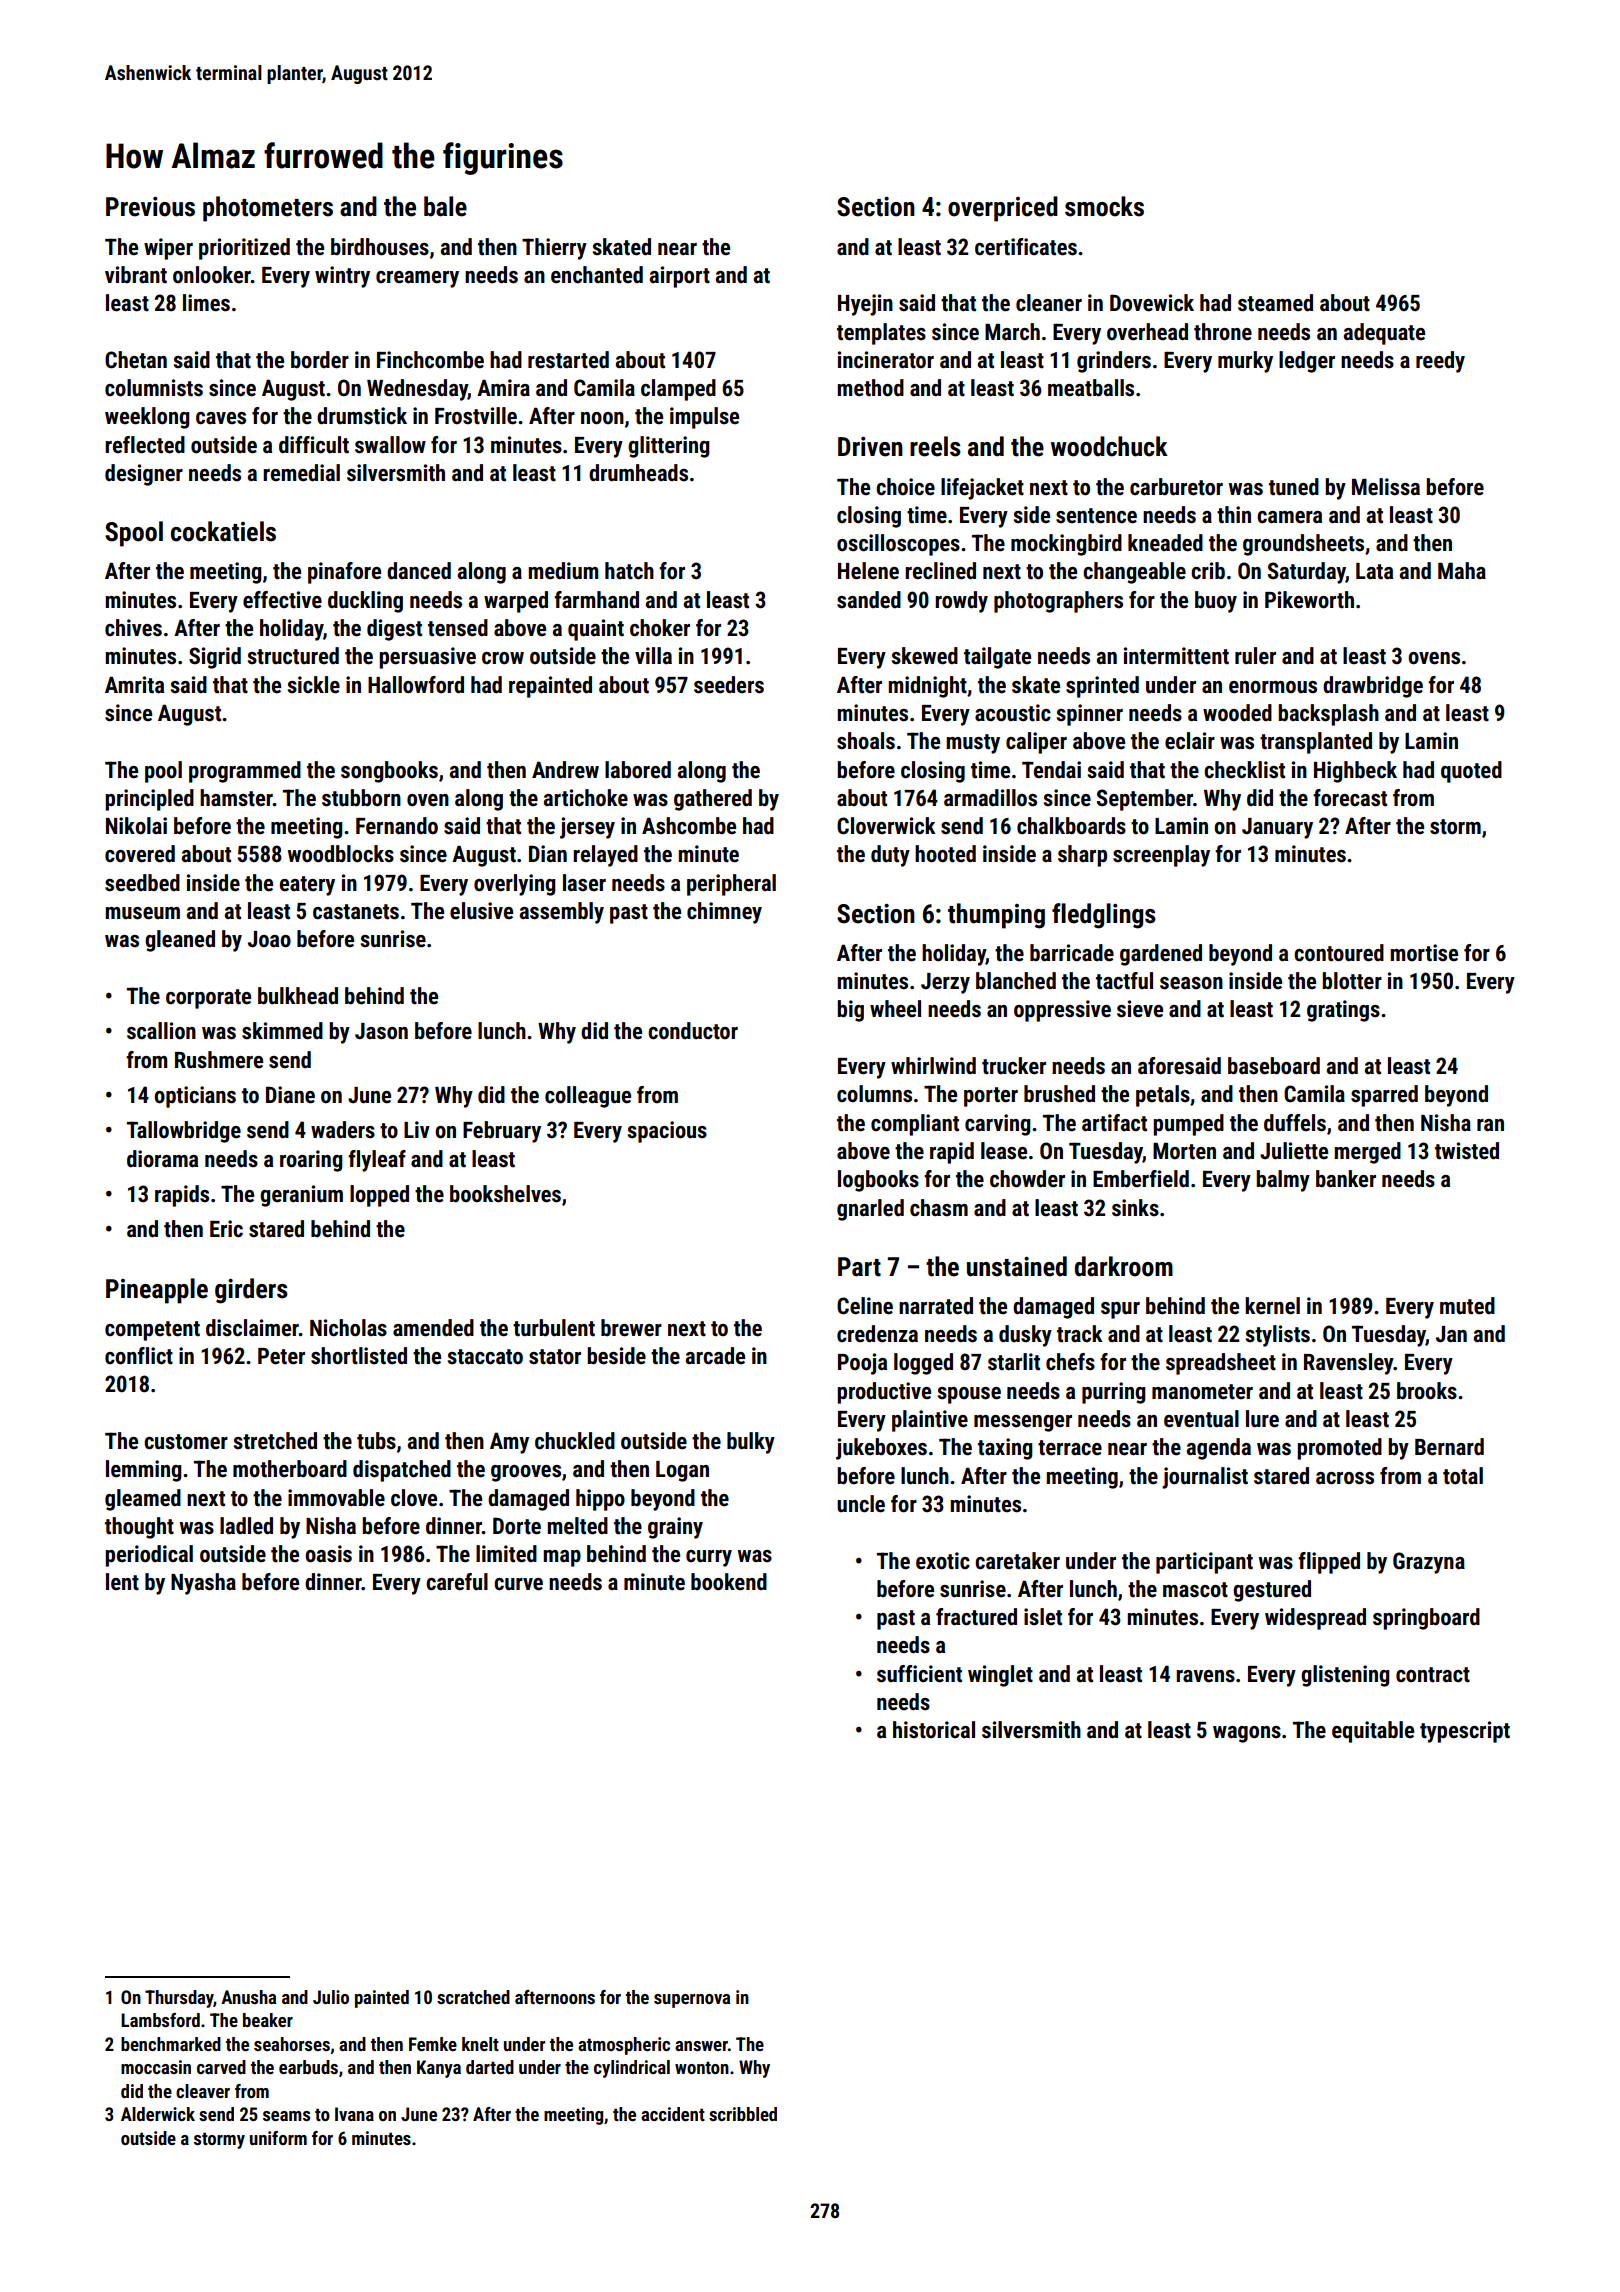 The height and width of the page is (2292, 1620). I want to click on templates, so click(881, 334).
